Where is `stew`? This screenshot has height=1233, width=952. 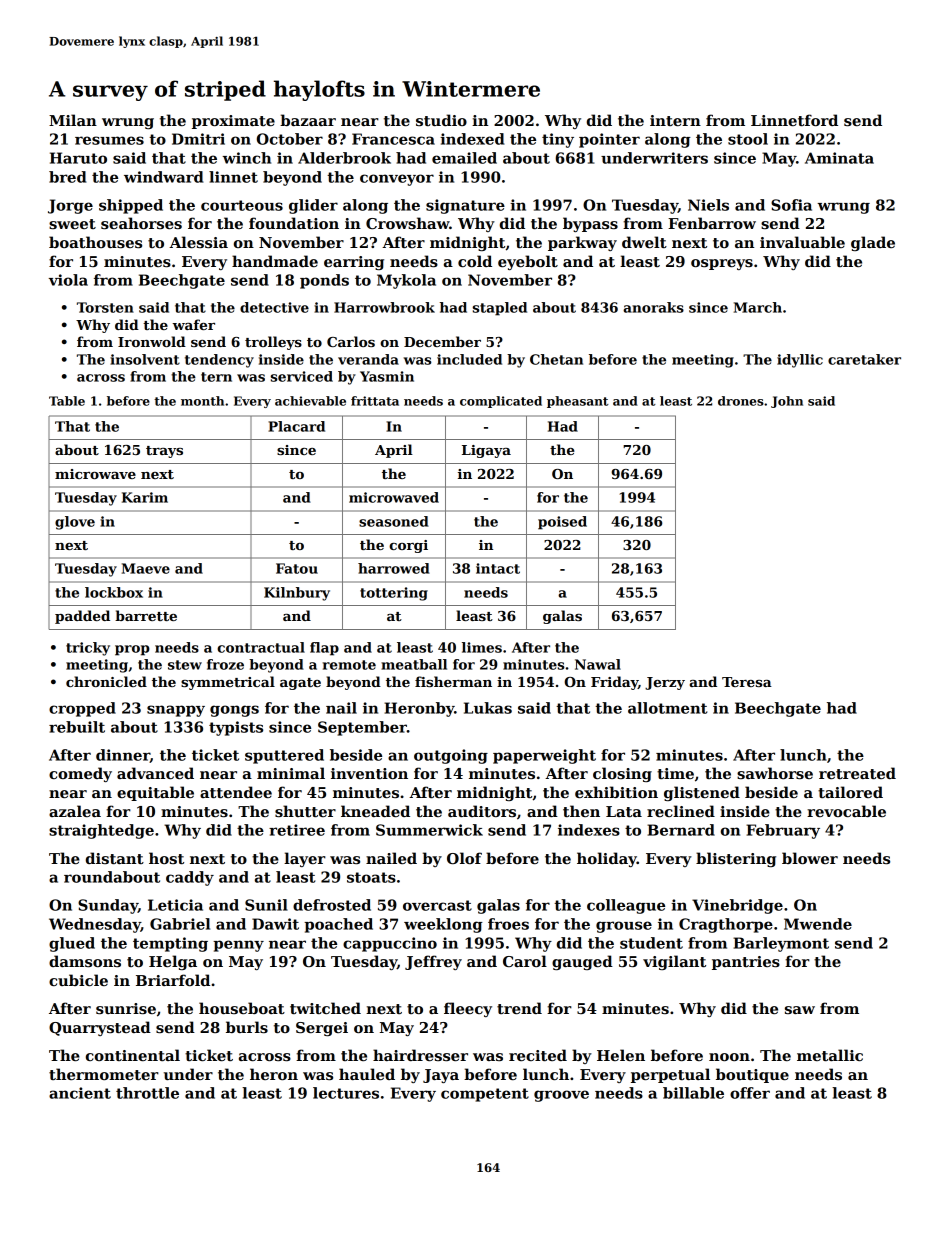
stew is located at coordinates (185, 665).
